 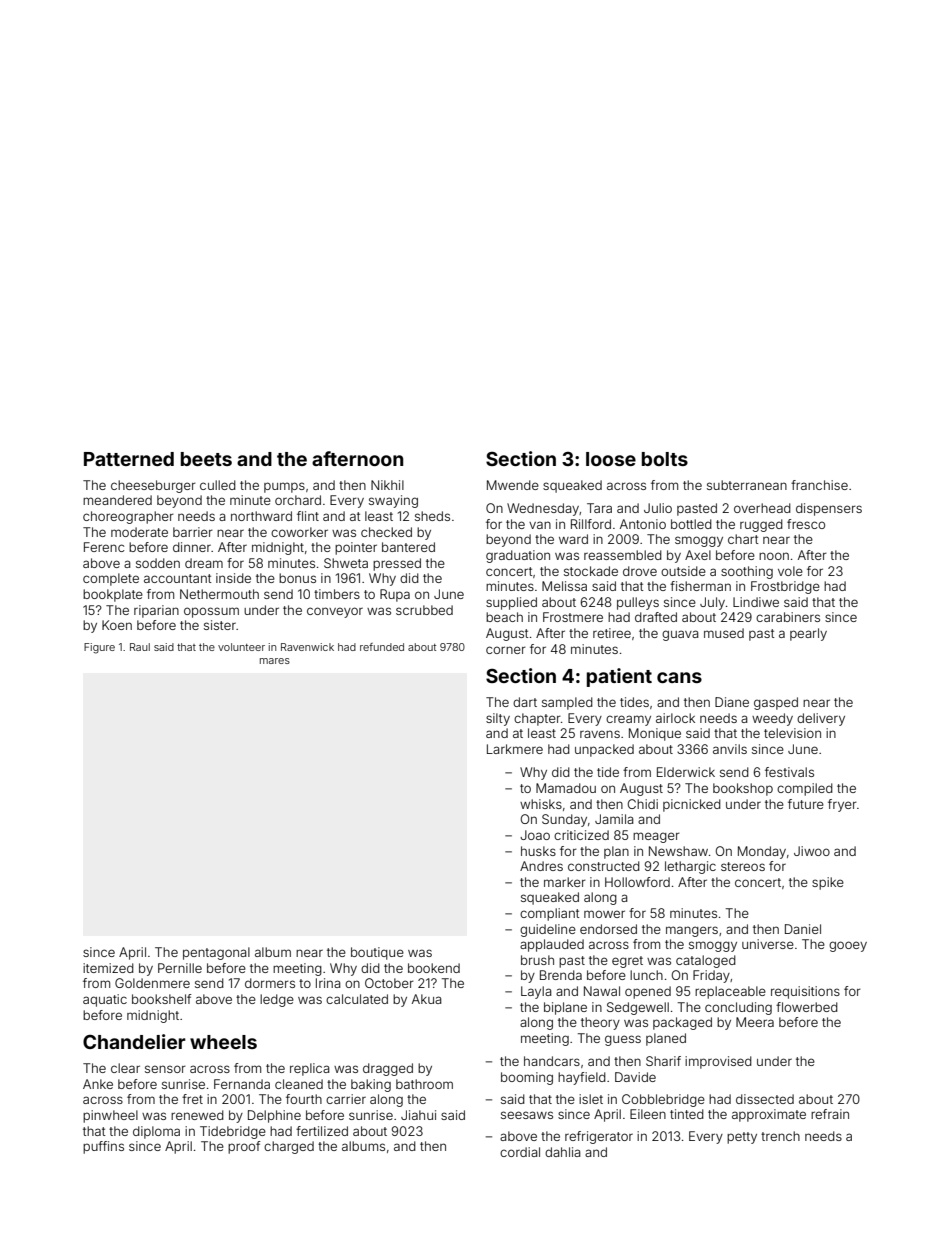 What do you see at coordinates (128, 517) in the screenshot?
I see `choreographer` at bounding box center [128, 517].
